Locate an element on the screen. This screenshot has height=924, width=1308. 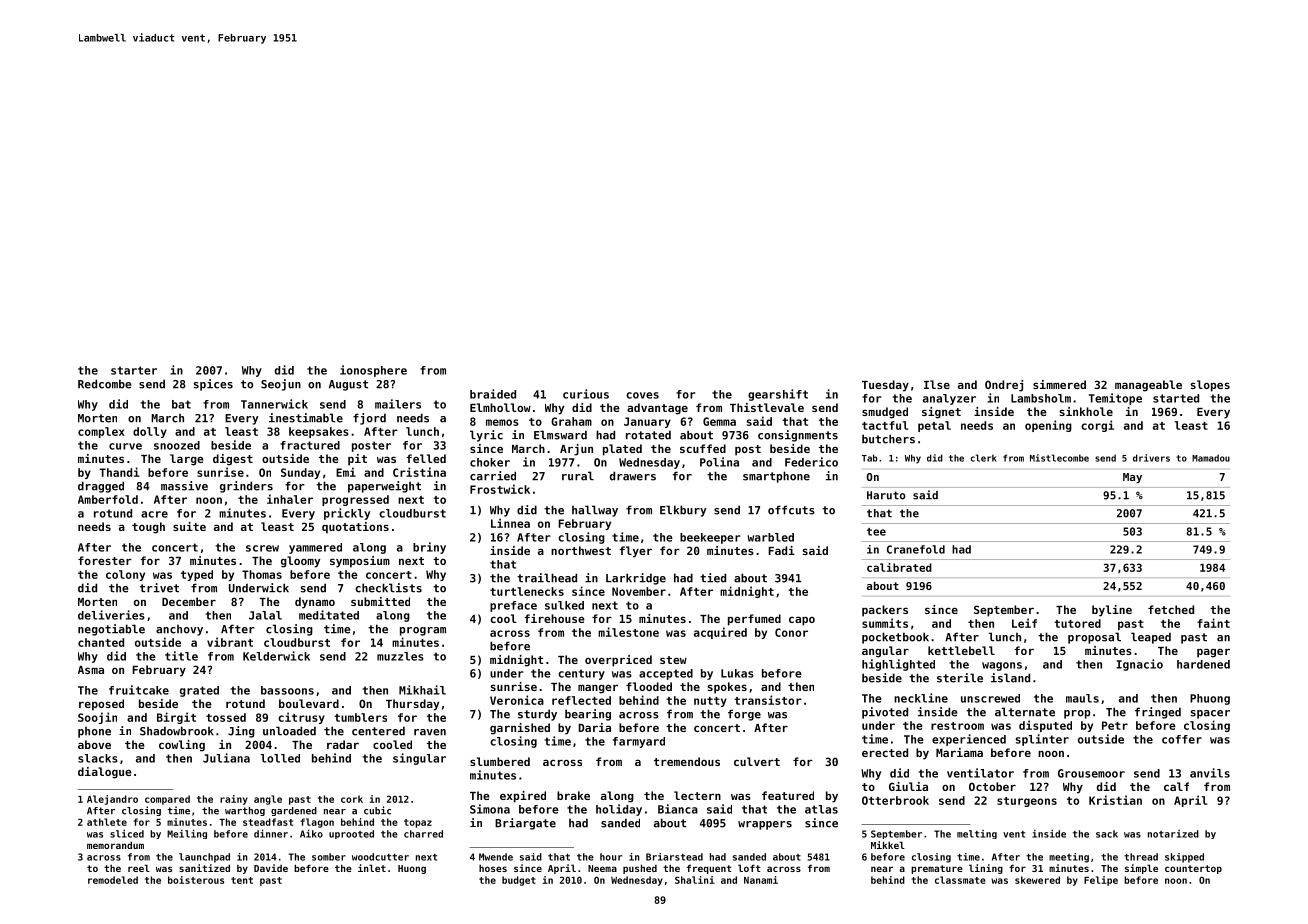
hallway is located at coordinates (595, 511).
